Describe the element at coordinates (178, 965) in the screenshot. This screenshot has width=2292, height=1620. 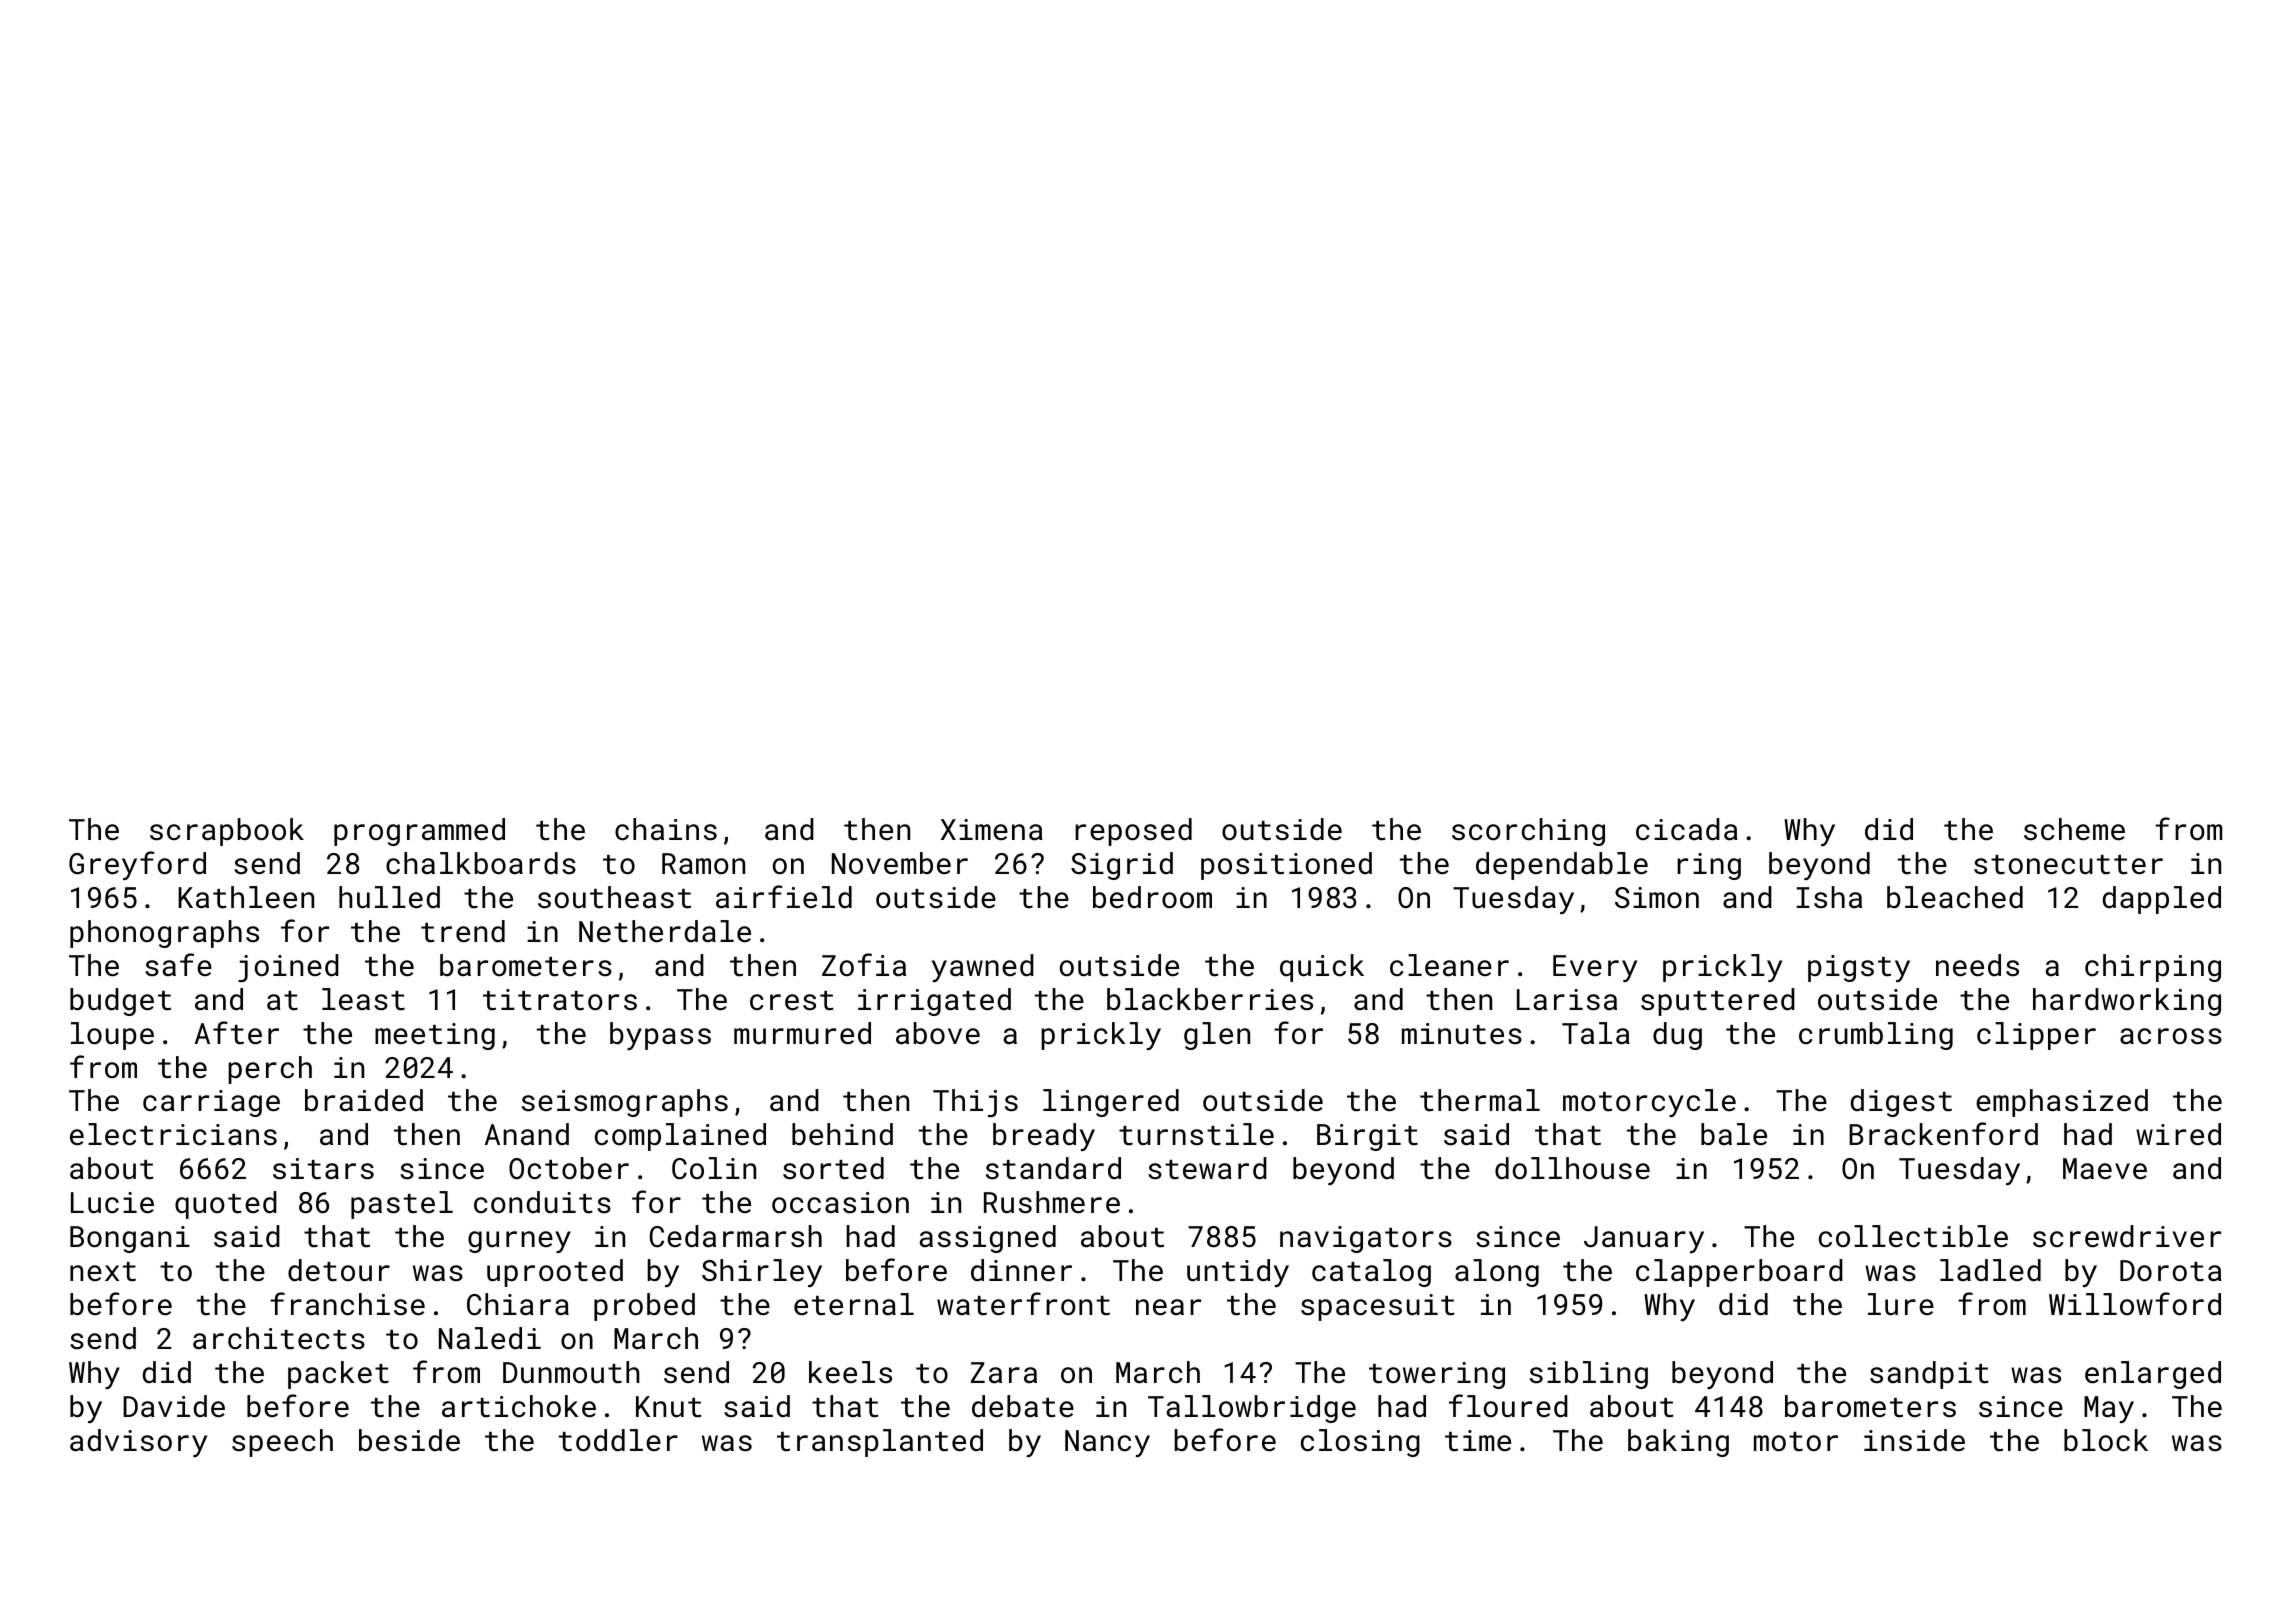
I see `safe` at that location.
